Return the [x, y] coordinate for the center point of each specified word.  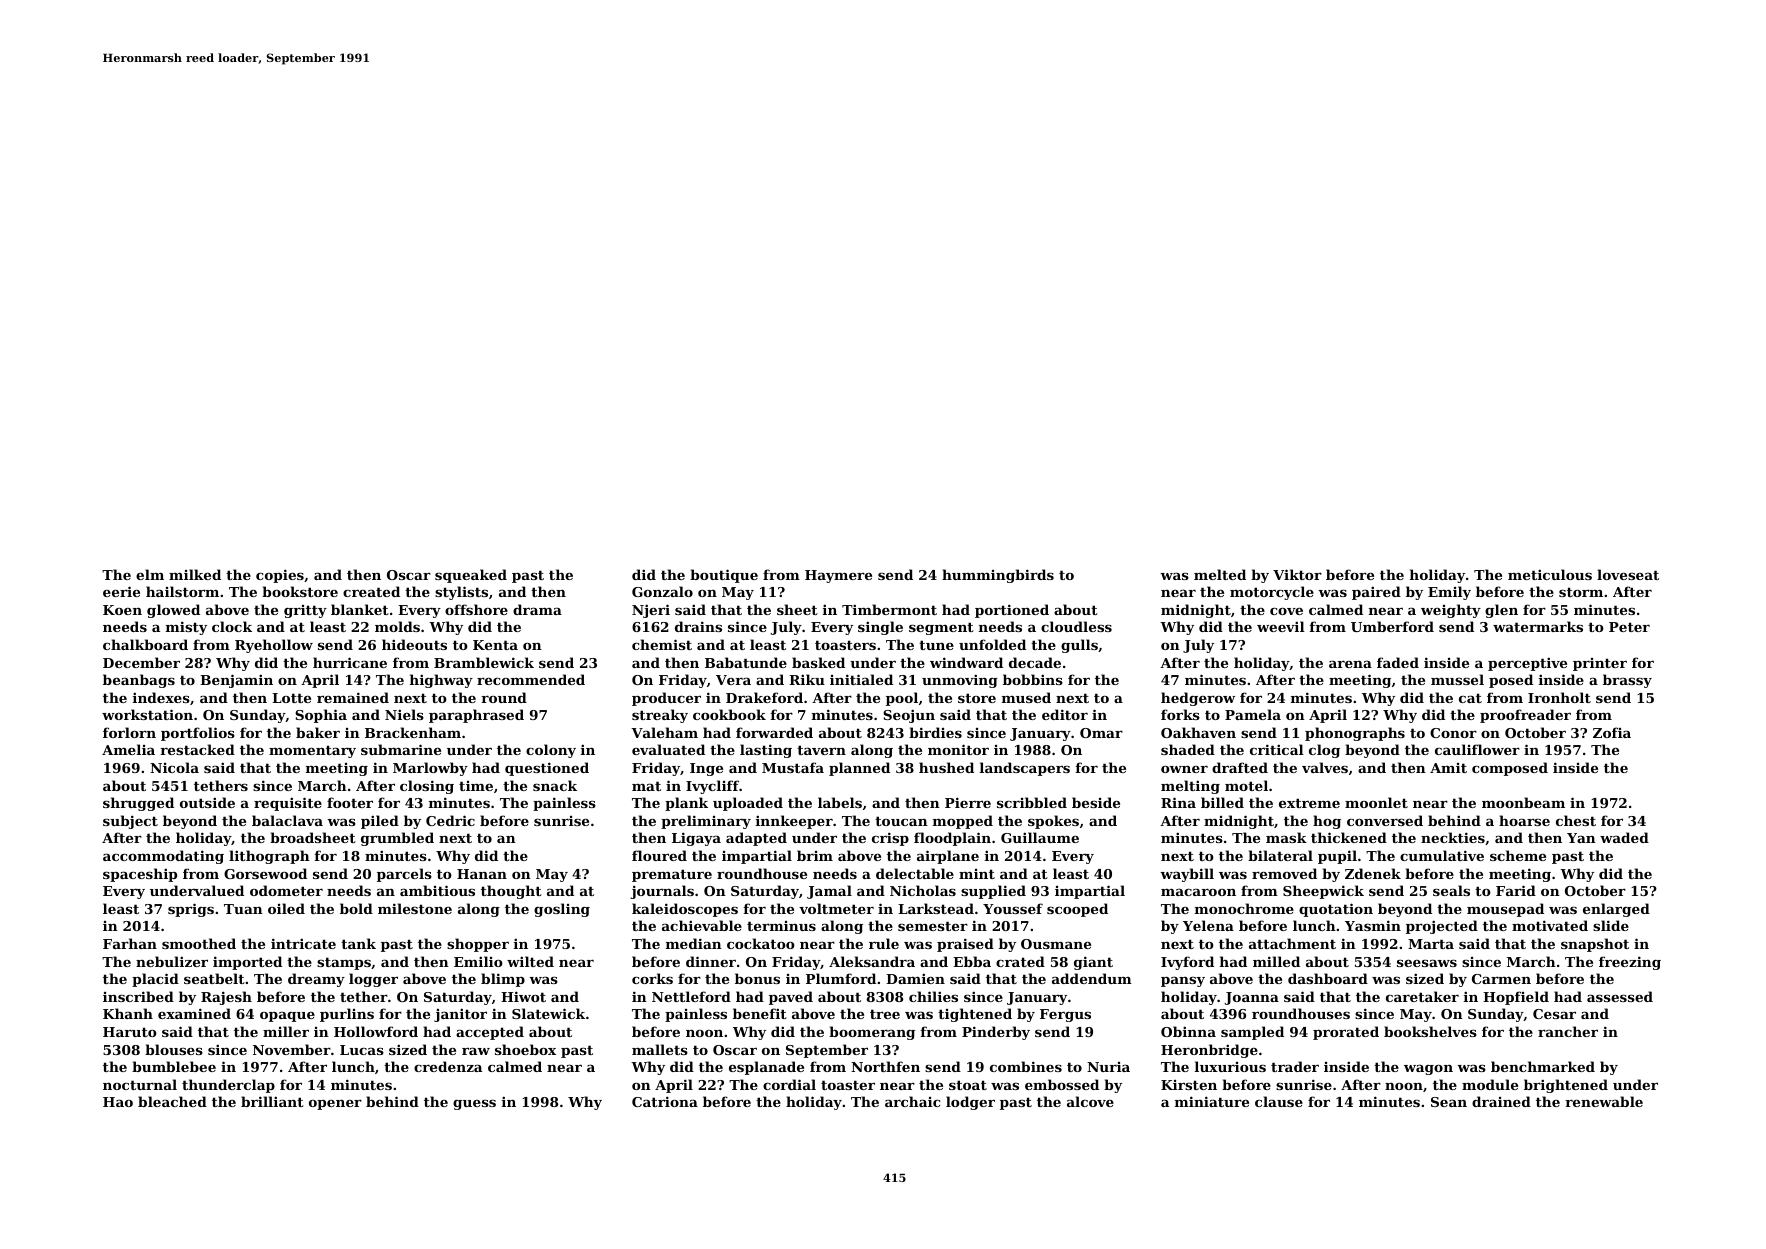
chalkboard [145, 644]
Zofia [1612, 732]
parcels [404, 875]
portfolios [198, 734]
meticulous [1550, 574]
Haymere [838, 576]
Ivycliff [712, 787]
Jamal [829, 892]
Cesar [1554, 1014]
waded [1624, 837]
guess [474, 1104]
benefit [760, 1013]
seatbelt [214, 978]
